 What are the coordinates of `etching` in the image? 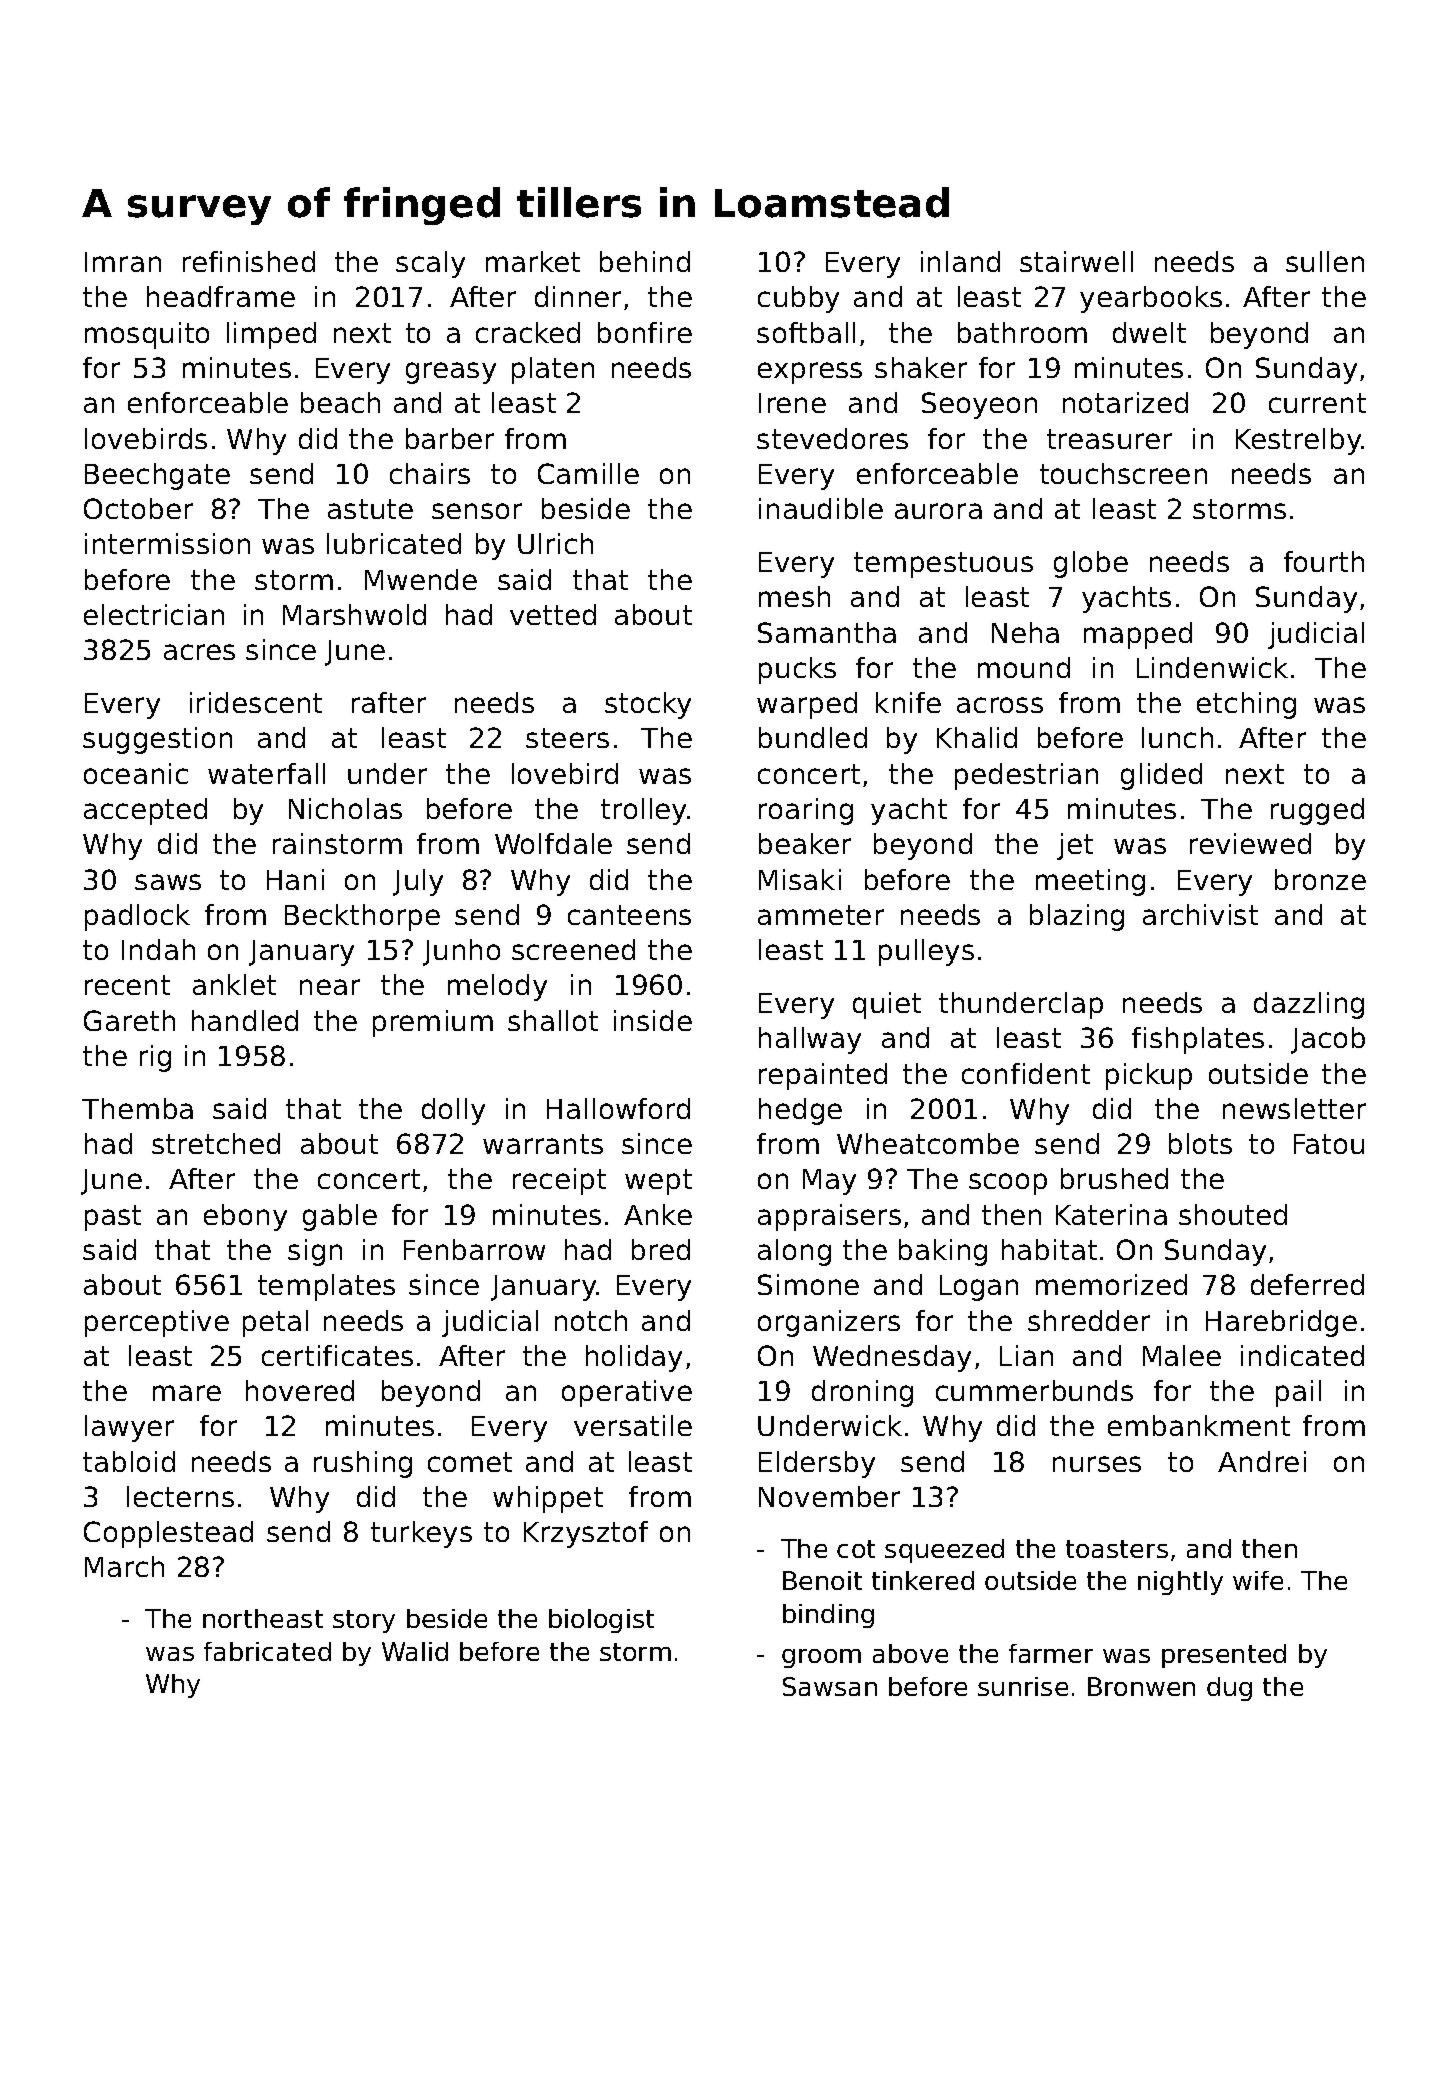 It's located at (1246, 705).
